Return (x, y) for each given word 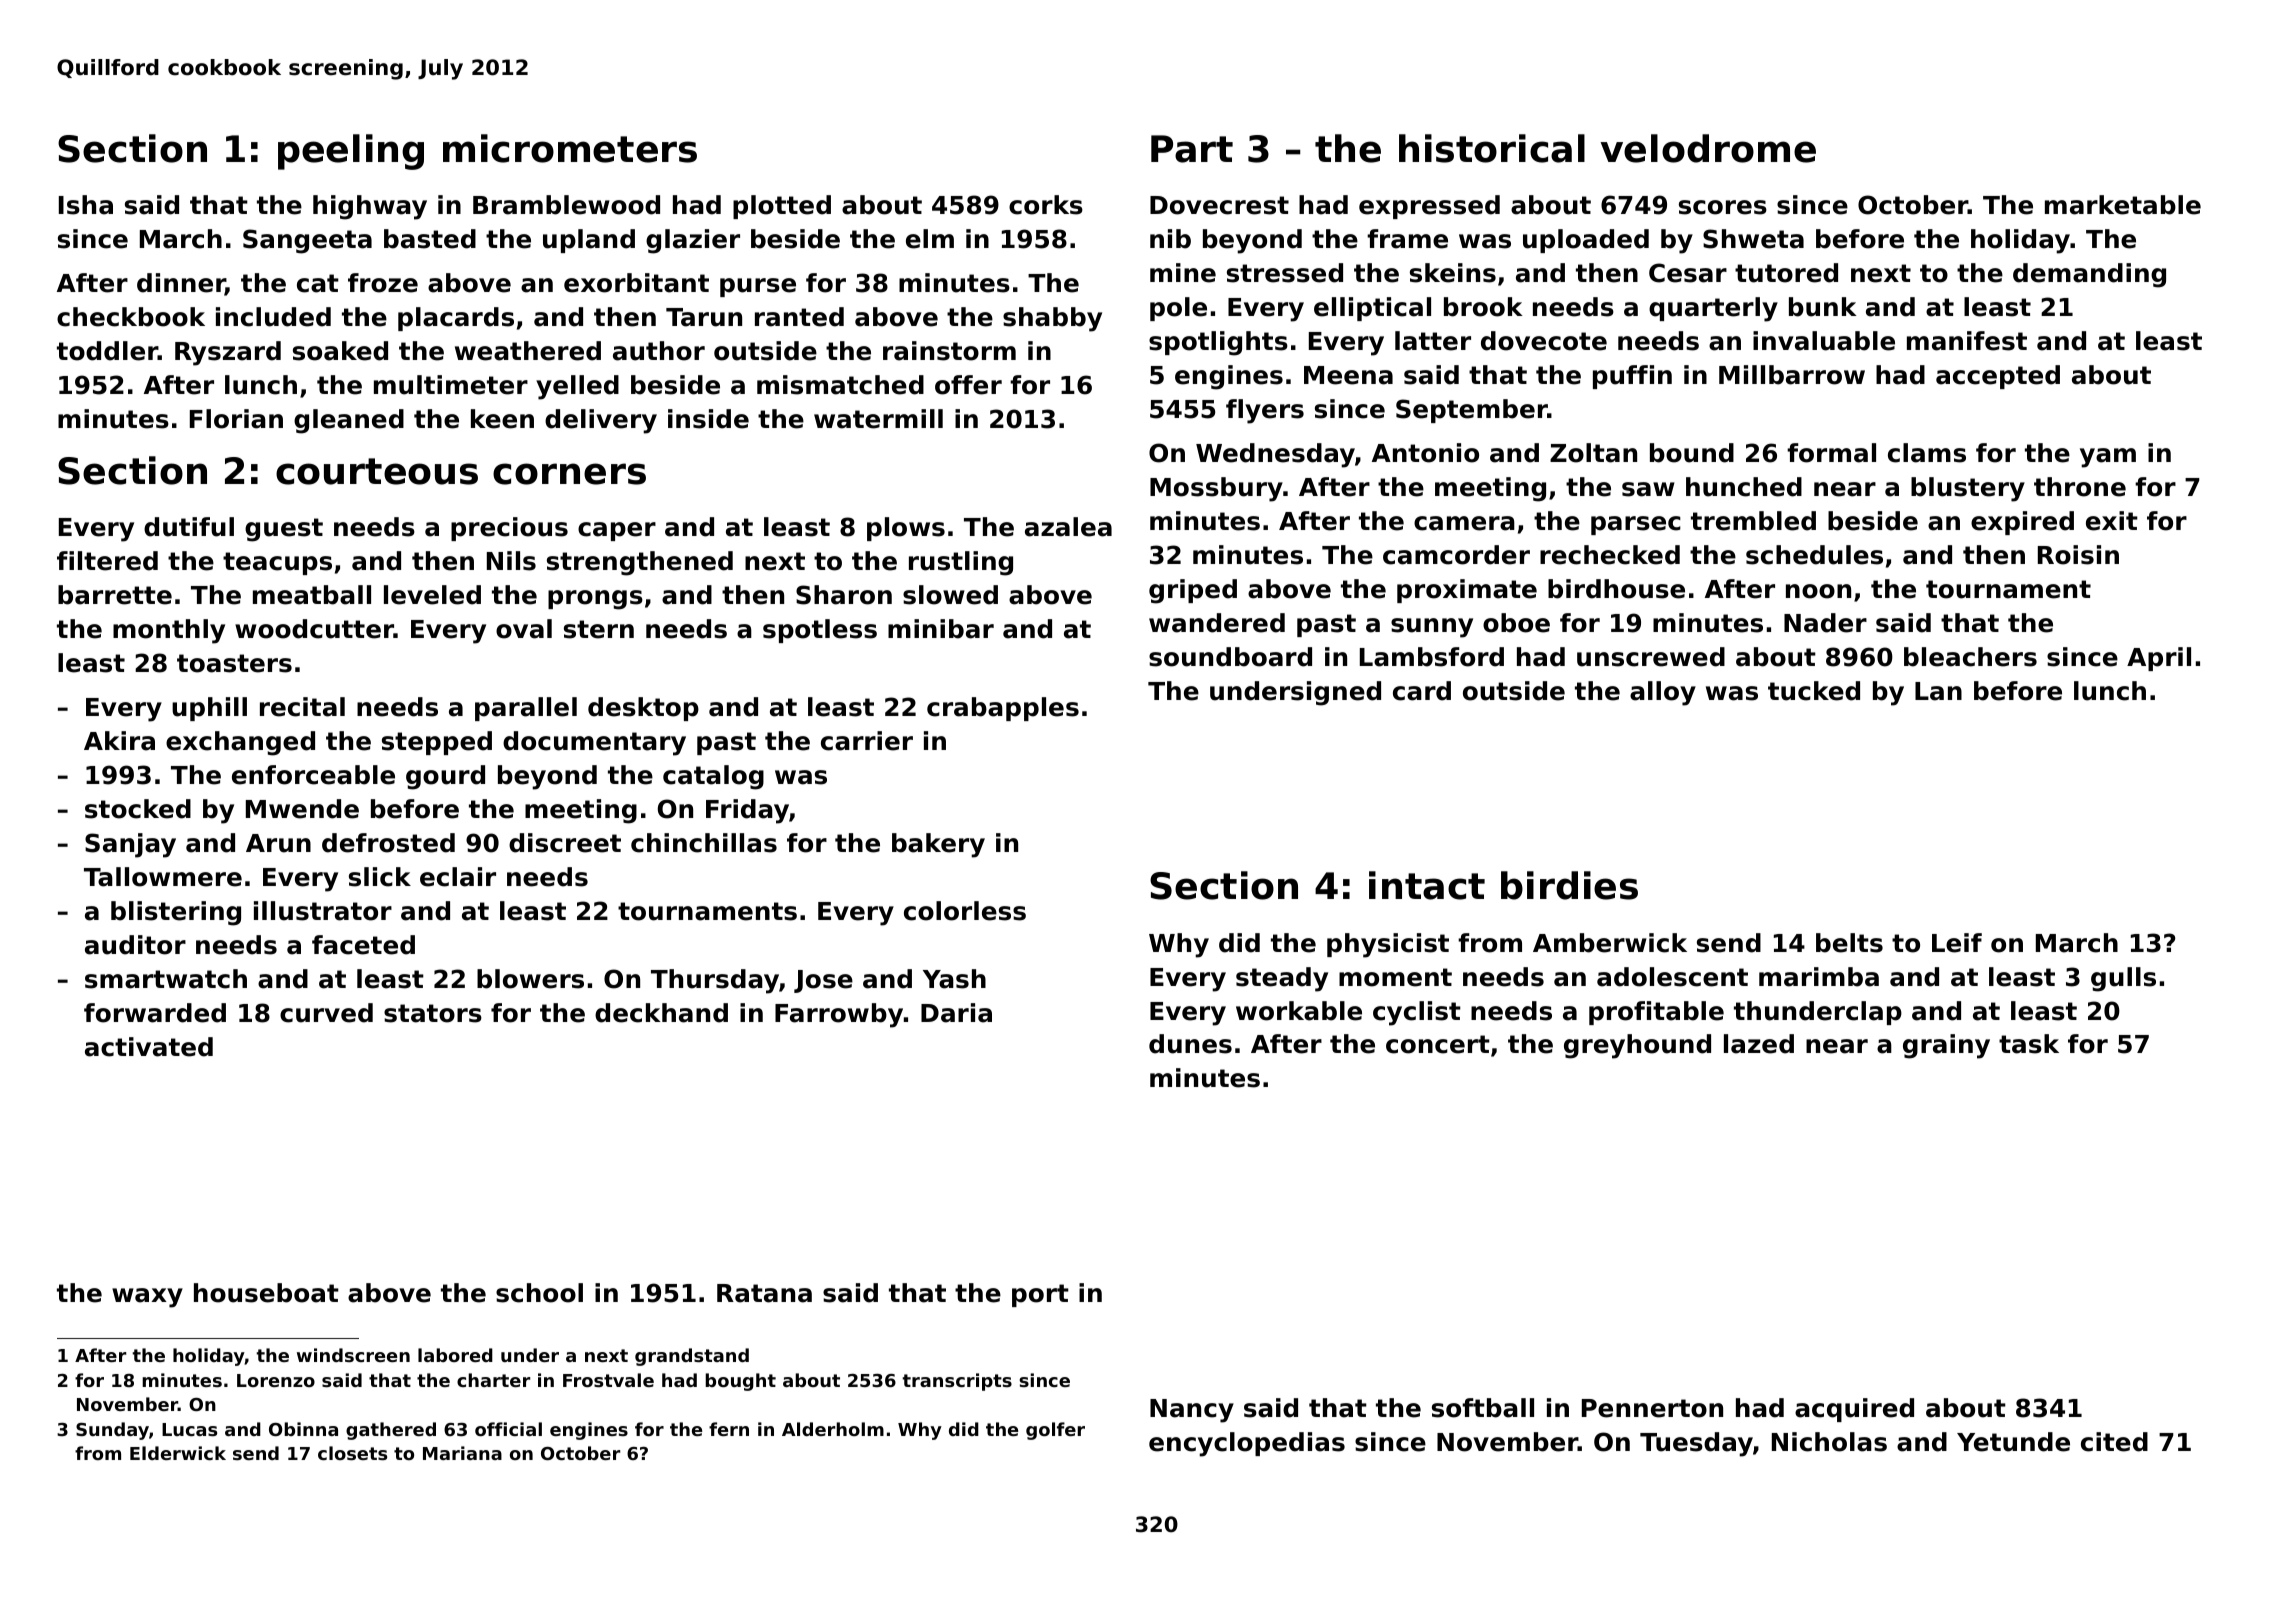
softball (1483, 1408)
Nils (511, 561)
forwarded (155, 1013)
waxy (147, 1298)
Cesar (1688, 273)
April (2159, 659)
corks (1046, 205)
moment (1395, 977)
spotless (820, 631)
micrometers (570, 148)
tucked (1814, 691)
